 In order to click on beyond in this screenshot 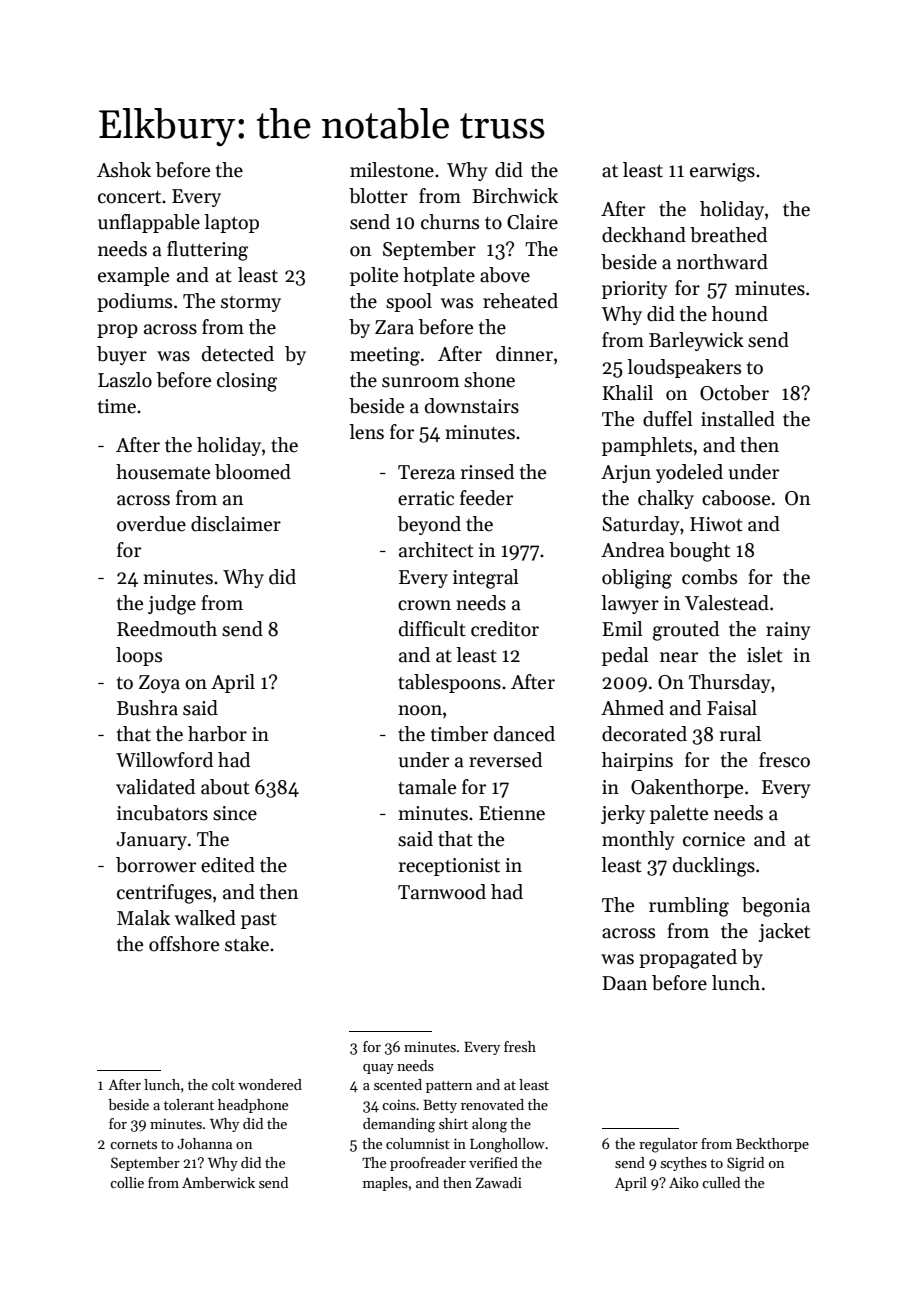, I will do `click(429, 525)`.
